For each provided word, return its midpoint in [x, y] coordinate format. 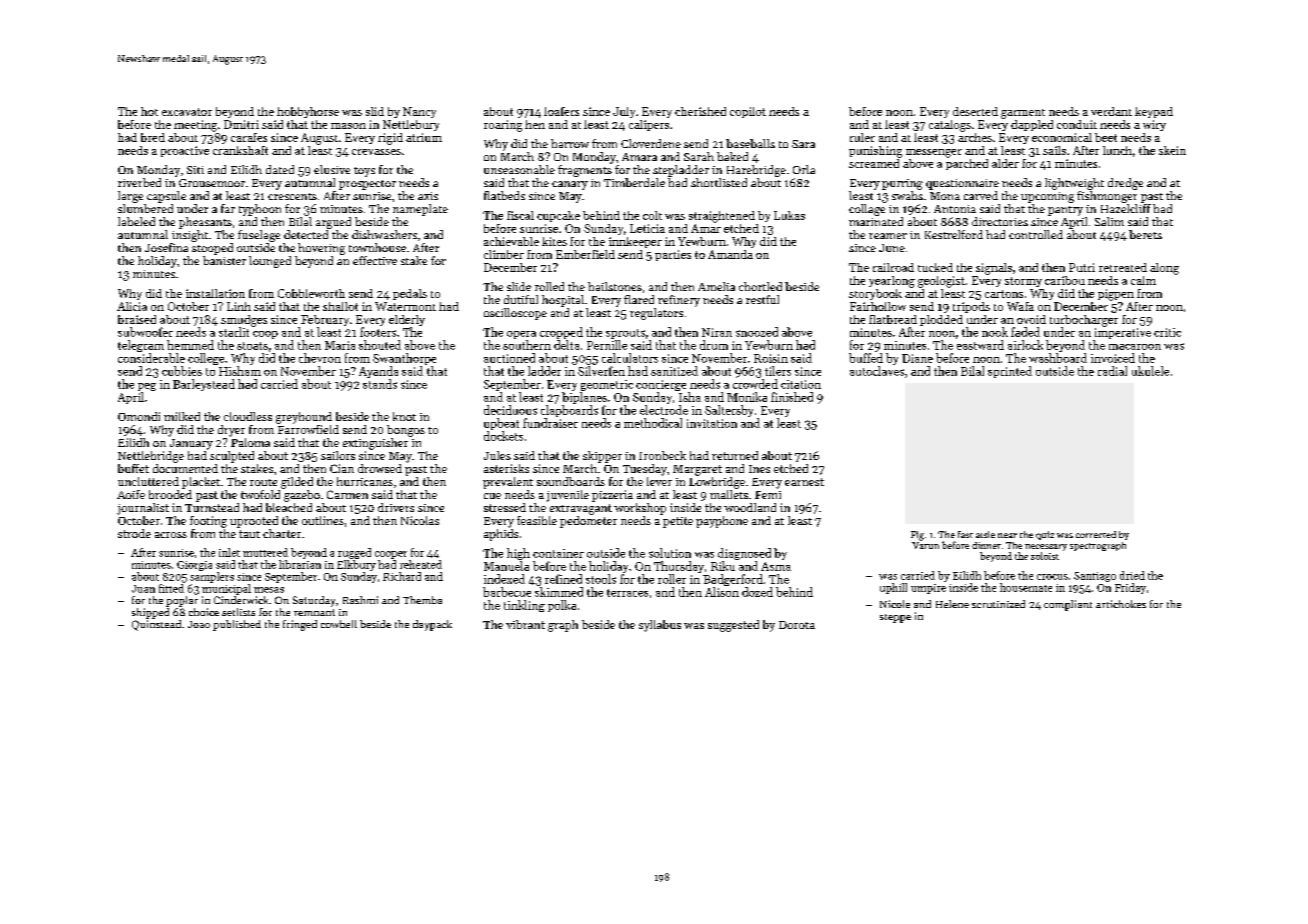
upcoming [1047, 197]
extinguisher [375, 444]
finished [792, 397]
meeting [195, 126]
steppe [895, 618]
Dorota [797, 625]
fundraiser [550, 423]
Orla [804, 169]
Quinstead [156, 625]
